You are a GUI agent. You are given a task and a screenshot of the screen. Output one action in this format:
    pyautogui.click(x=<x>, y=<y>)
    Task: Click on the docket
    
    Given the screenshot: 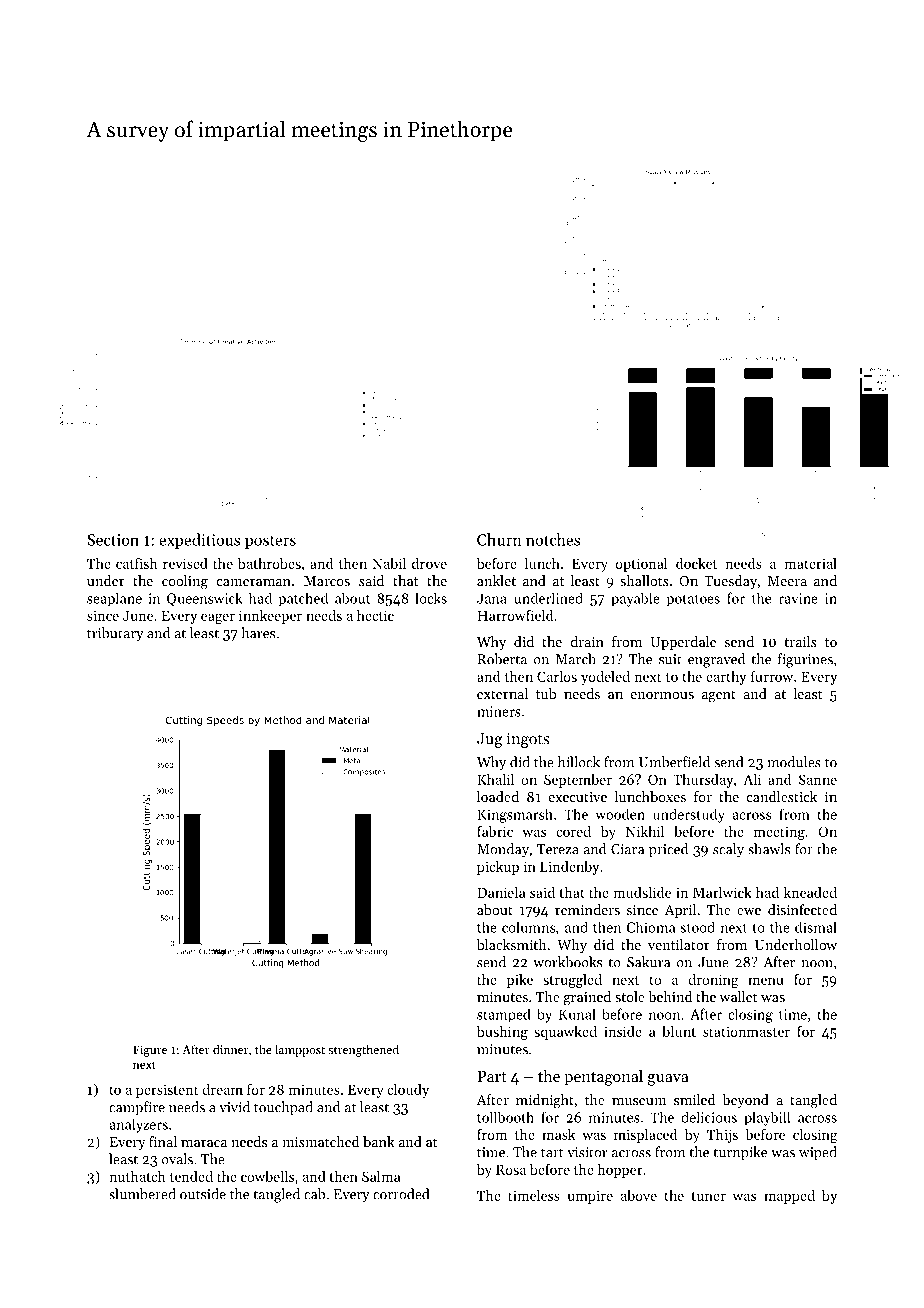 What is the action you would take?
    pyautogui.click(x=696, y=563)
